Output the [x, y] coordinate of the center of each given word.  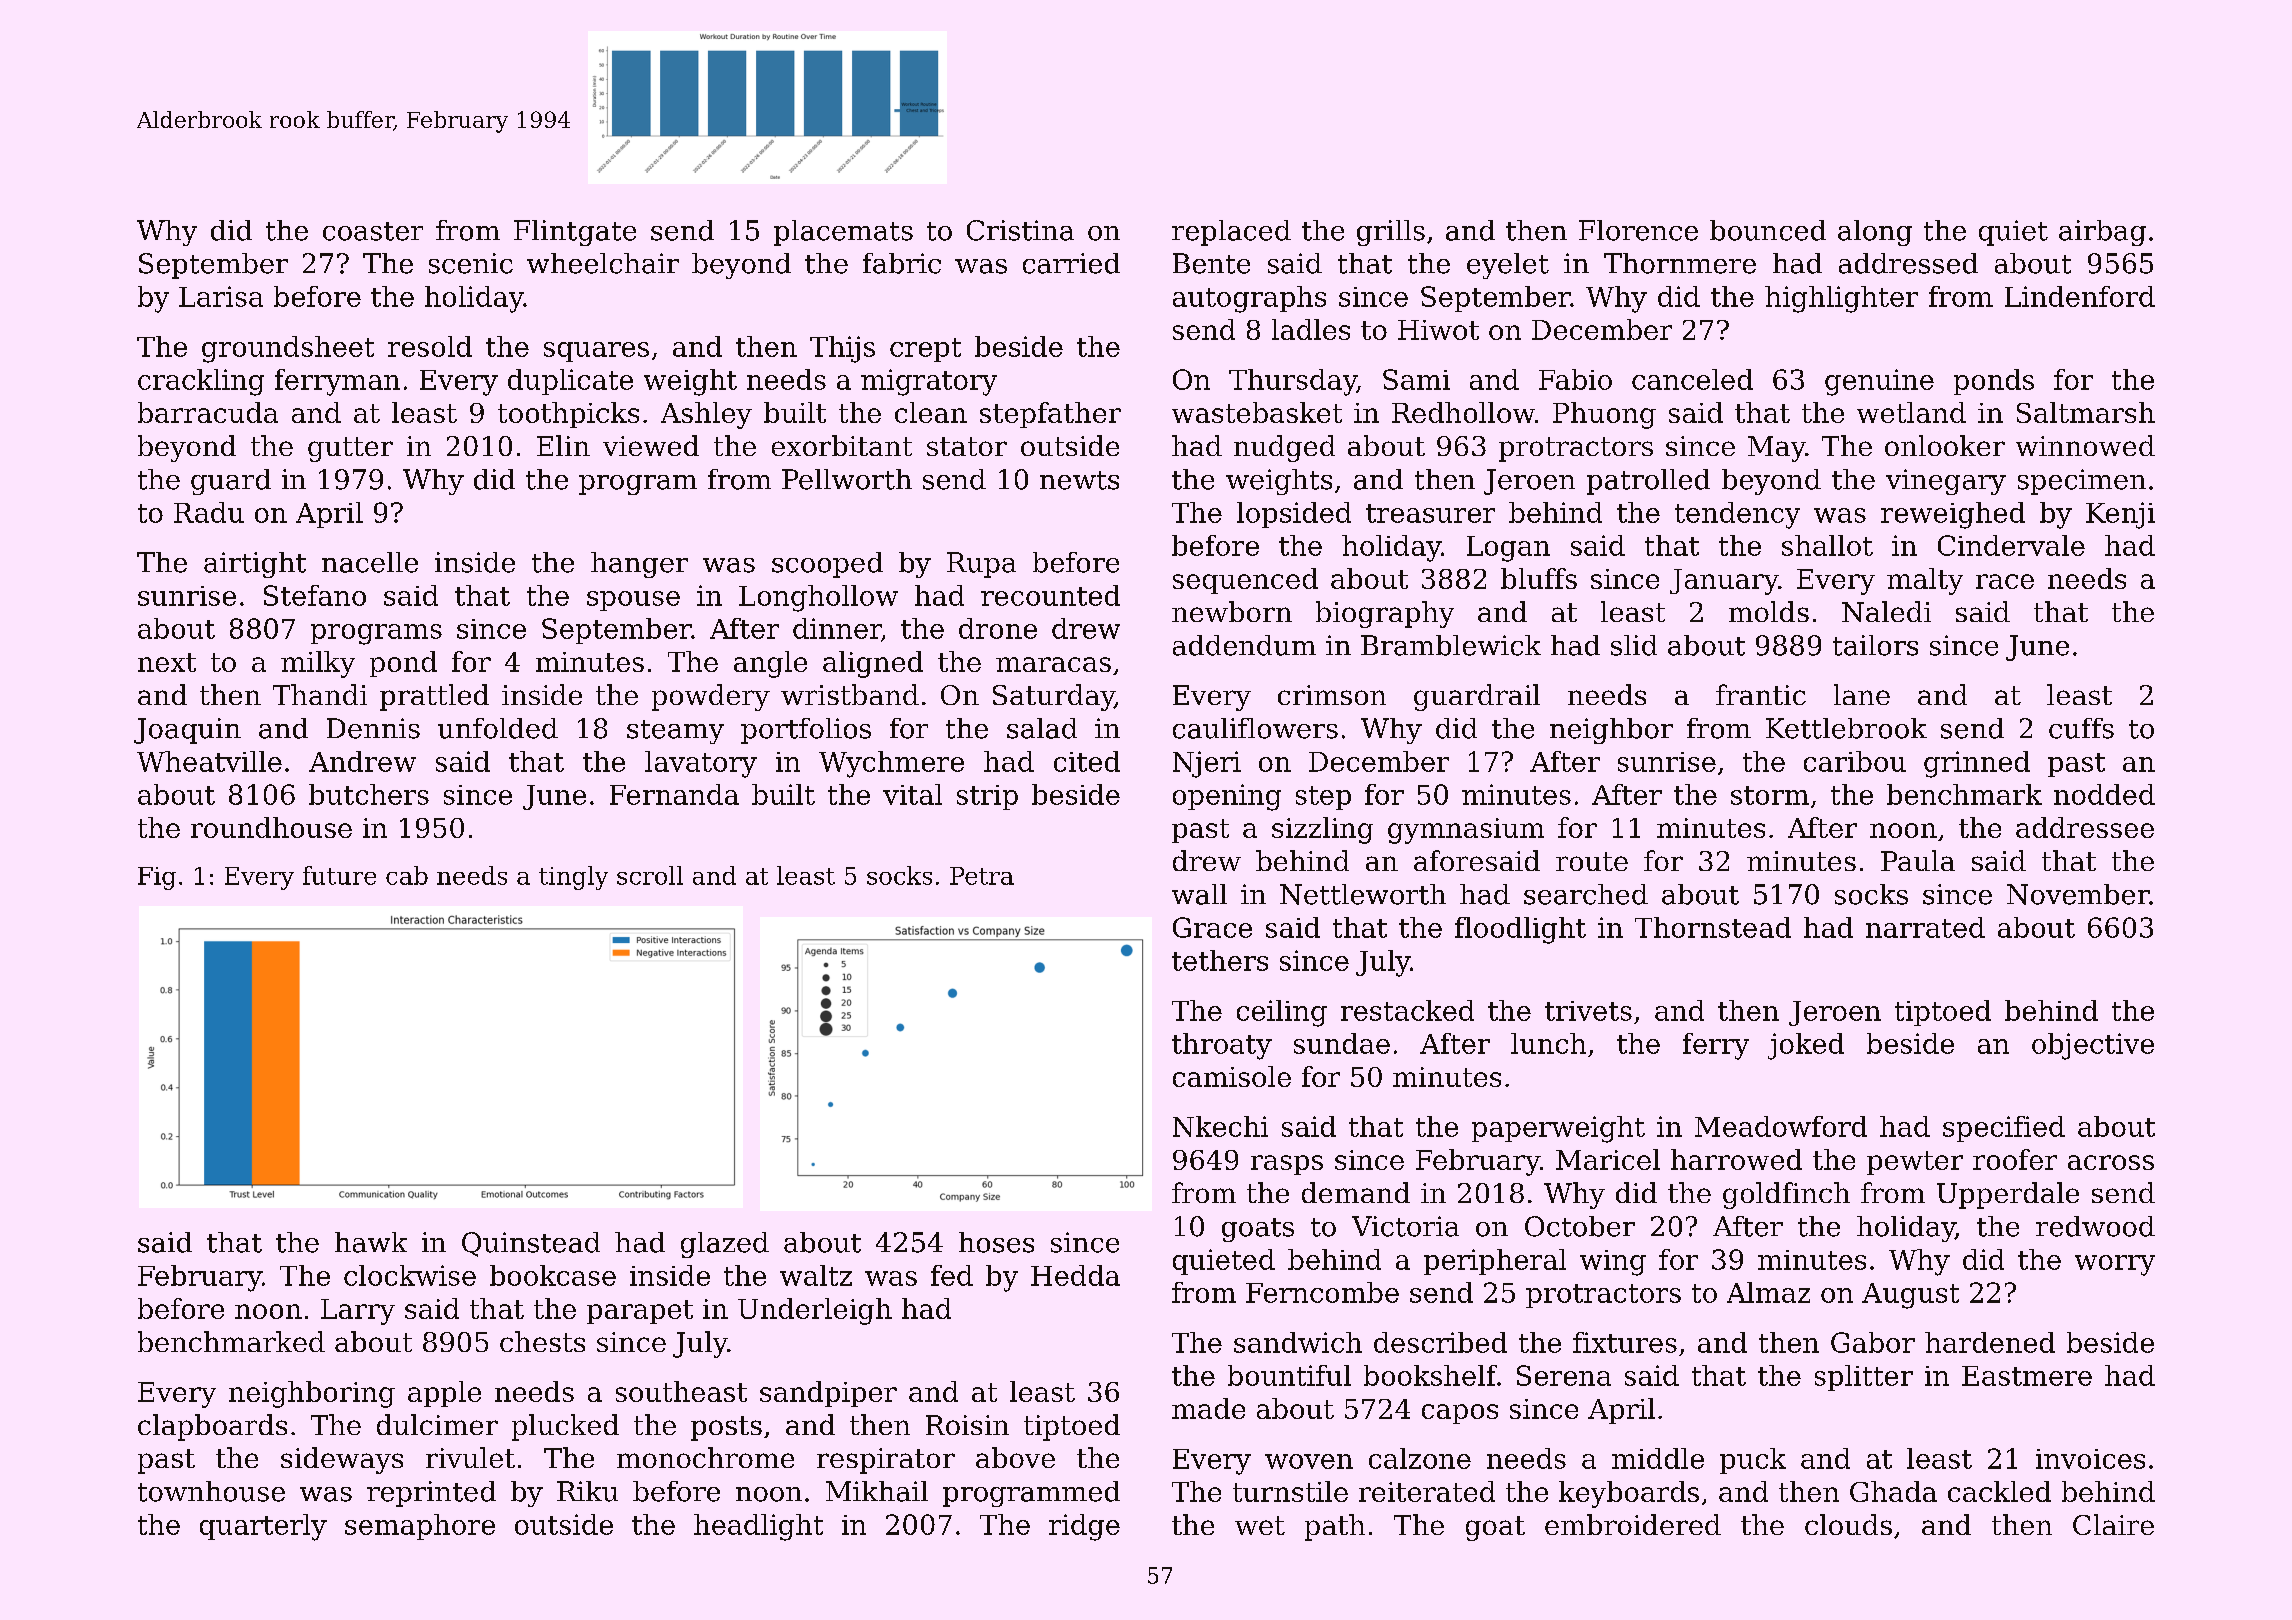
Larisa [221, 296]
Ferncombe [1322, 1292]
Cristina [1020, 230]
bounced [1768, 230]
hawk [371, 1242]
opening [1227, 797]
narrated [1925, 927]
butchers [369, 794]
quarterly [263, 1527]
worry [2115, 1265]
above [1015, 1457]
